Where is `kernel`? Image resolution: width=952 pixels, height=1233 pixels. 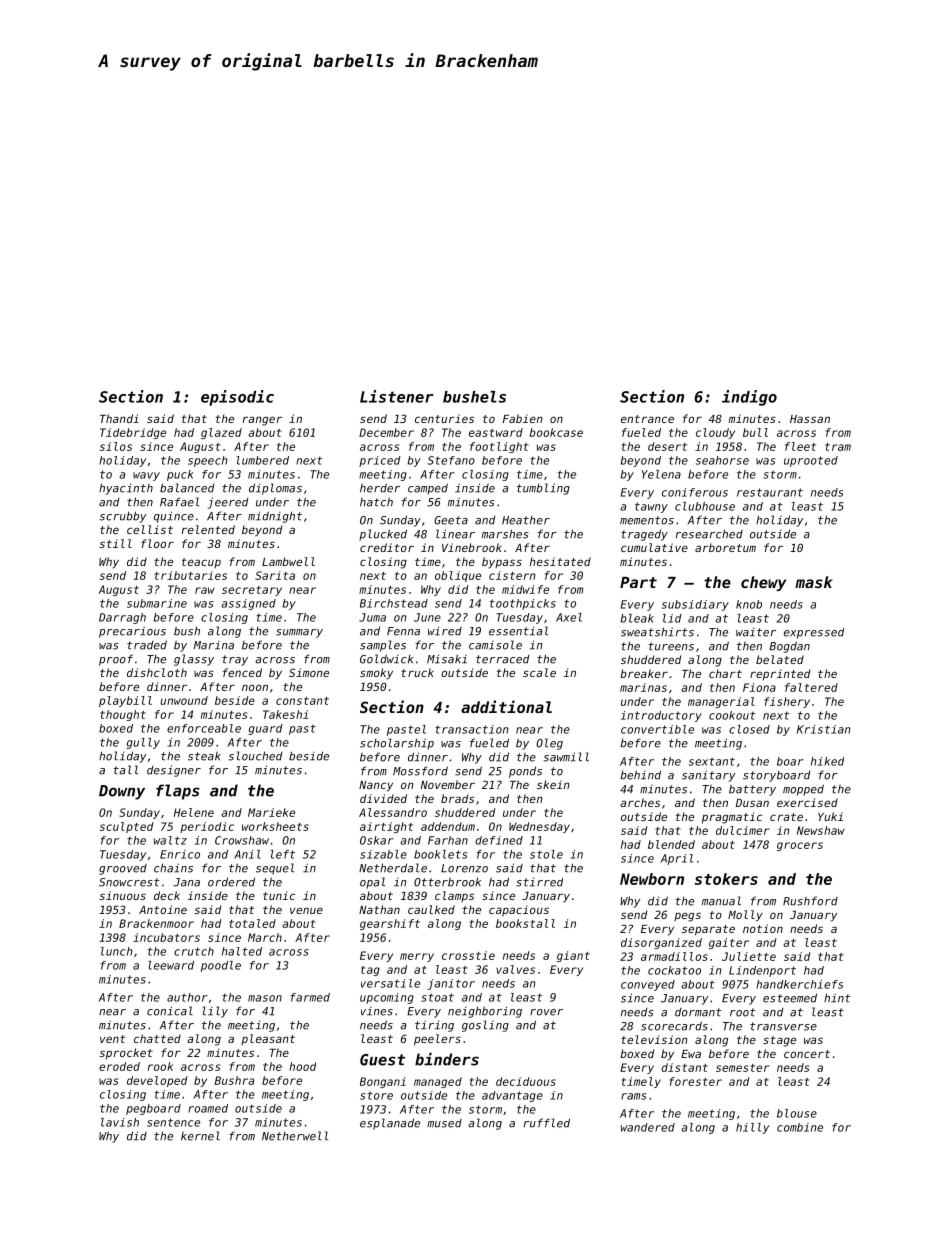
kernel is located at coordinates (200, 1136).
